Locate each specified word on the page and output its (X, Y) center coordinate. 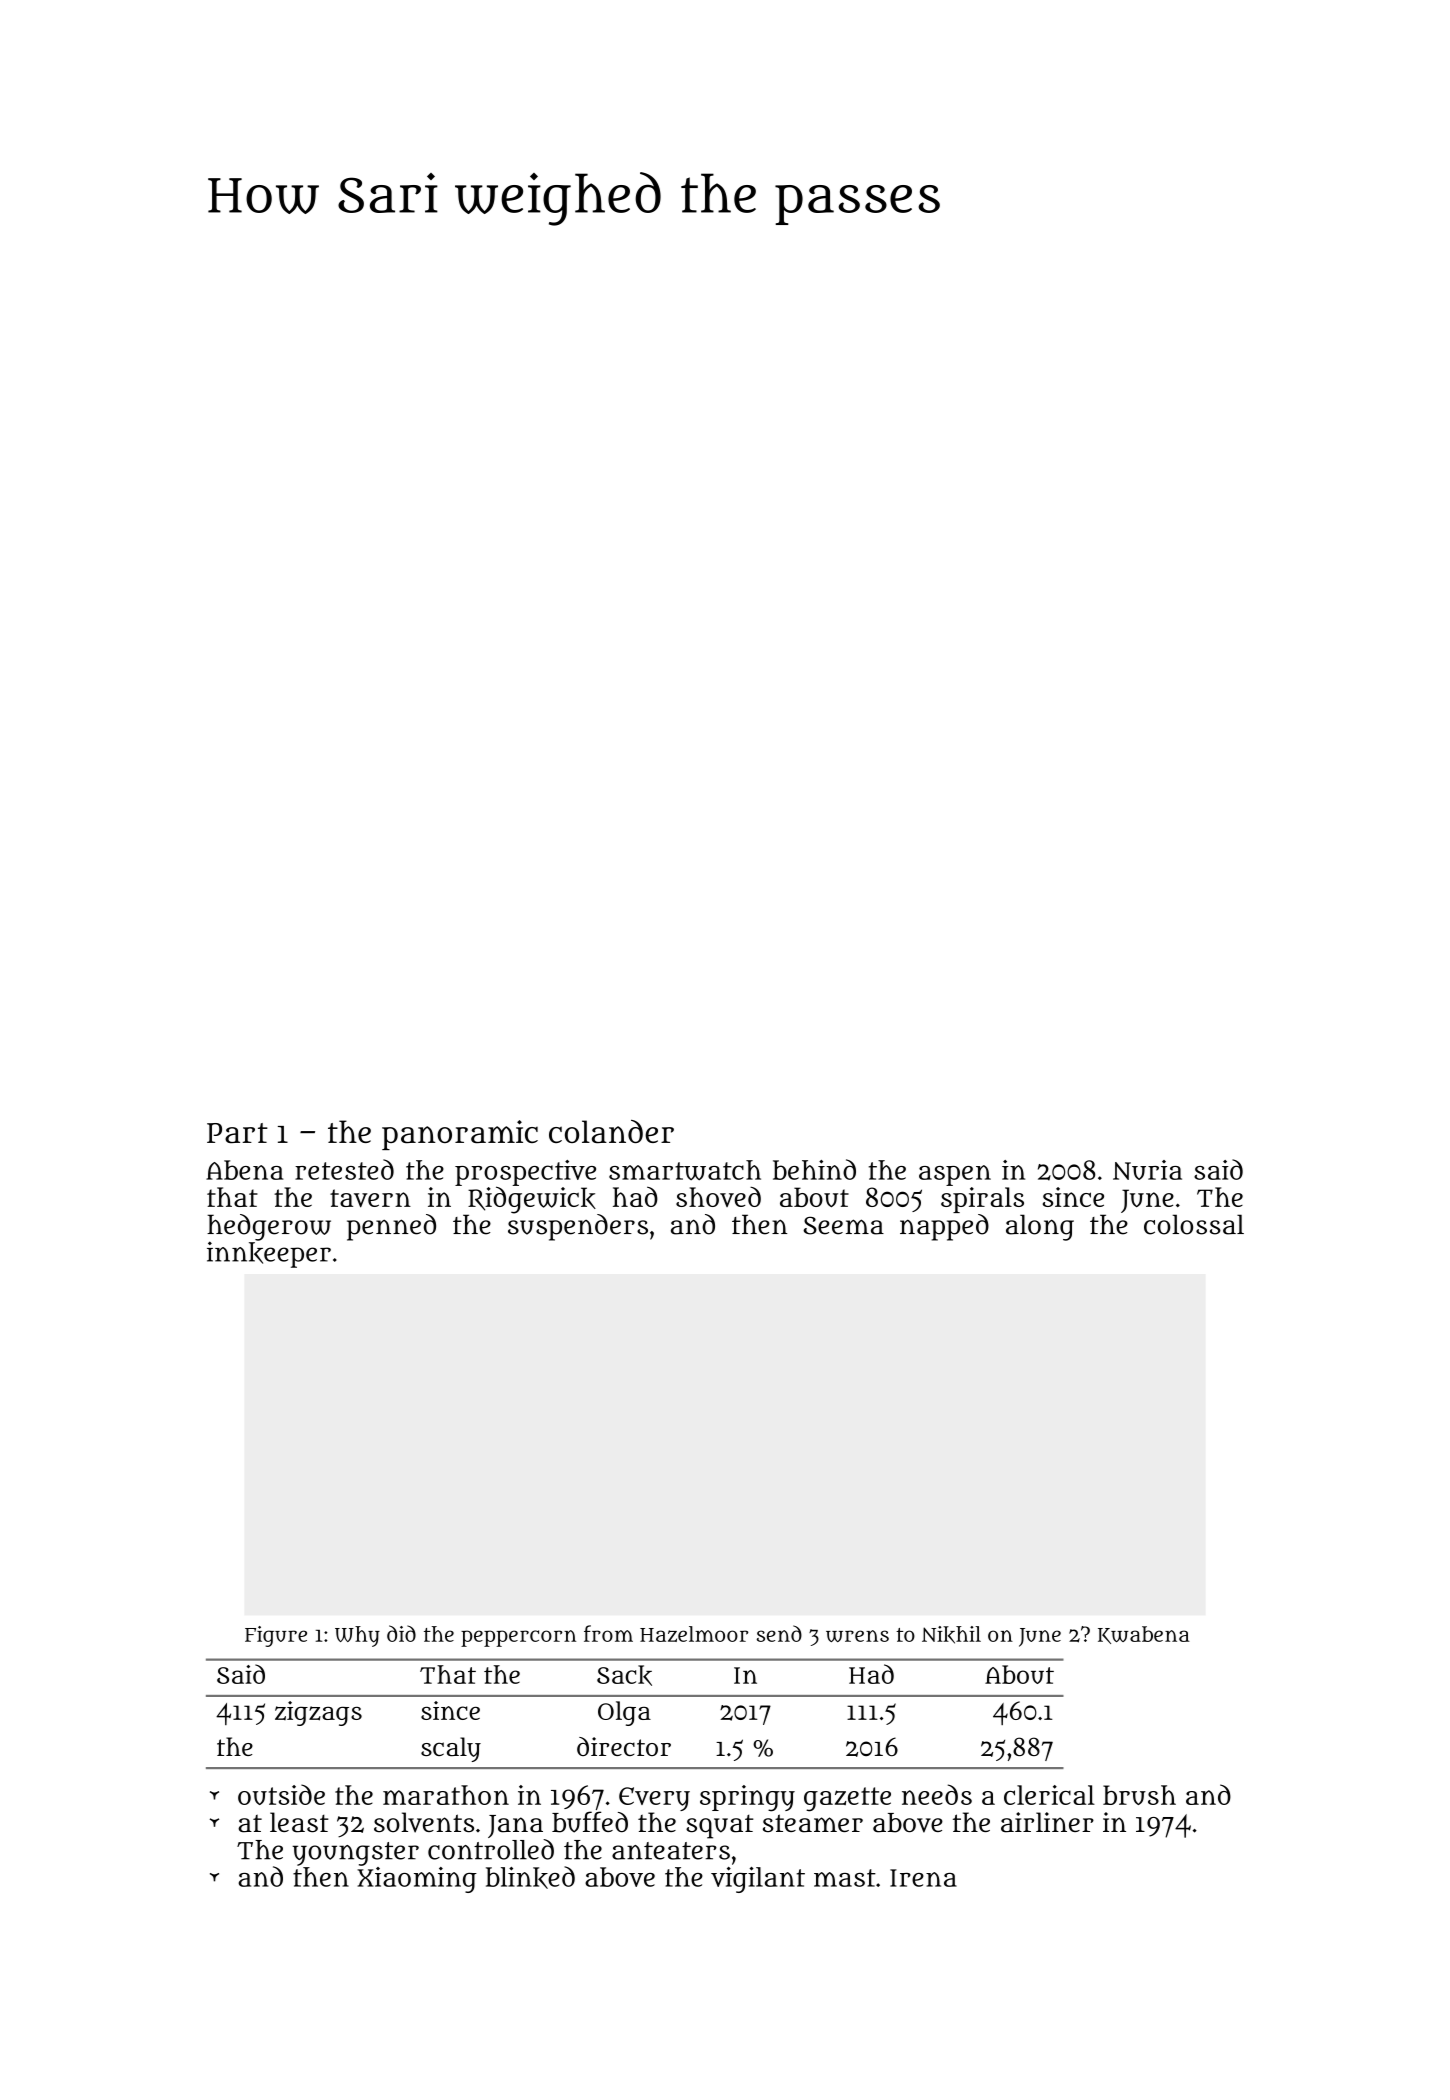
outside (281, 1794)
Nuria (1147, 1170)
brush (1139, 1795)
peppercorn (518, 1638)
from (608, 1633)
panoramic (460, 1135)
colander (611, 1131)
